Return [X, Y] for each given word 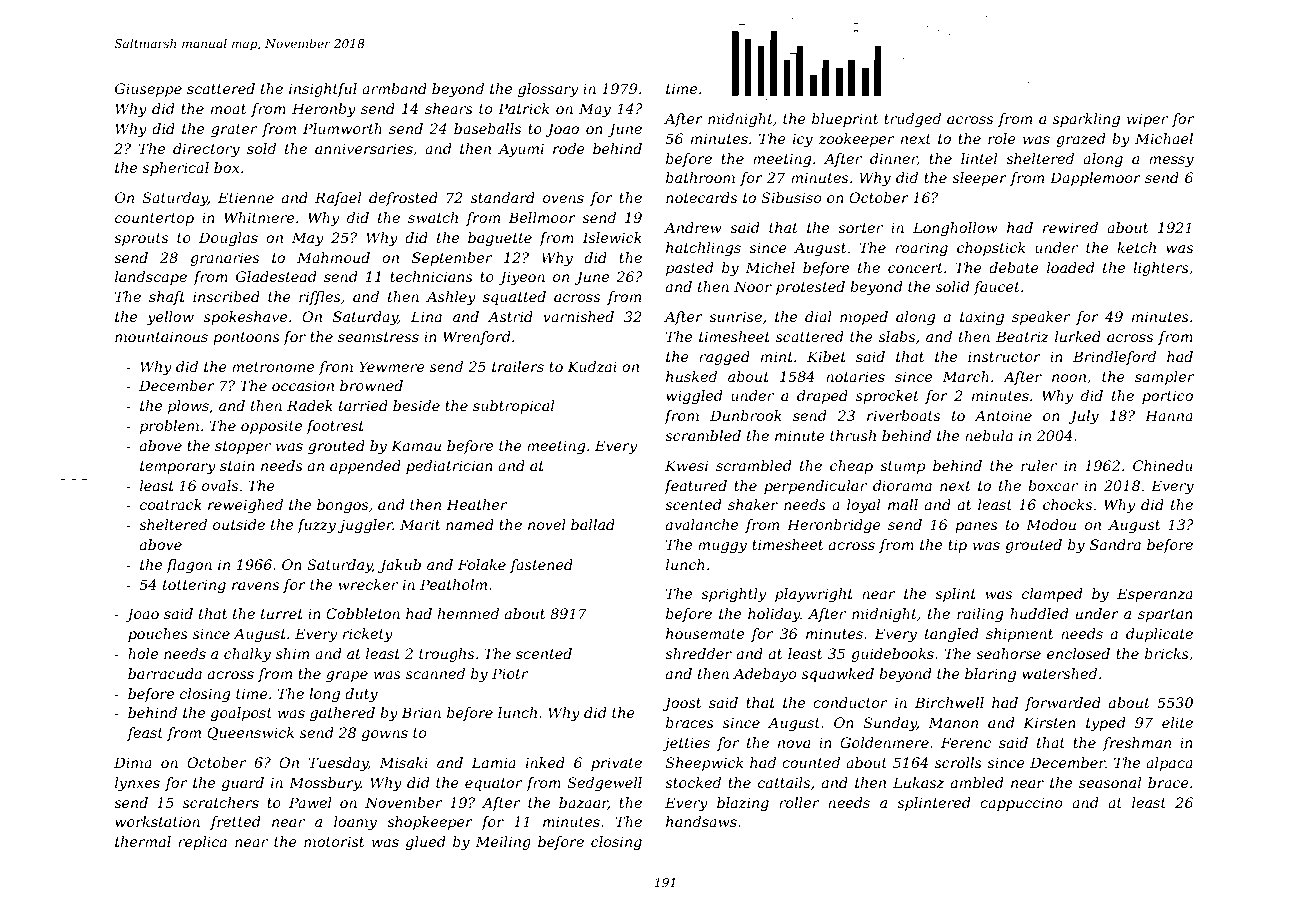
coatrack [171, 504]
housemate [705, 633]
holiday [774, 615]
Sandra [1115, 544]
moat [228, 109]
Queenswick [250, 734]
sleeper [979, 179]
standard [503, 197]
